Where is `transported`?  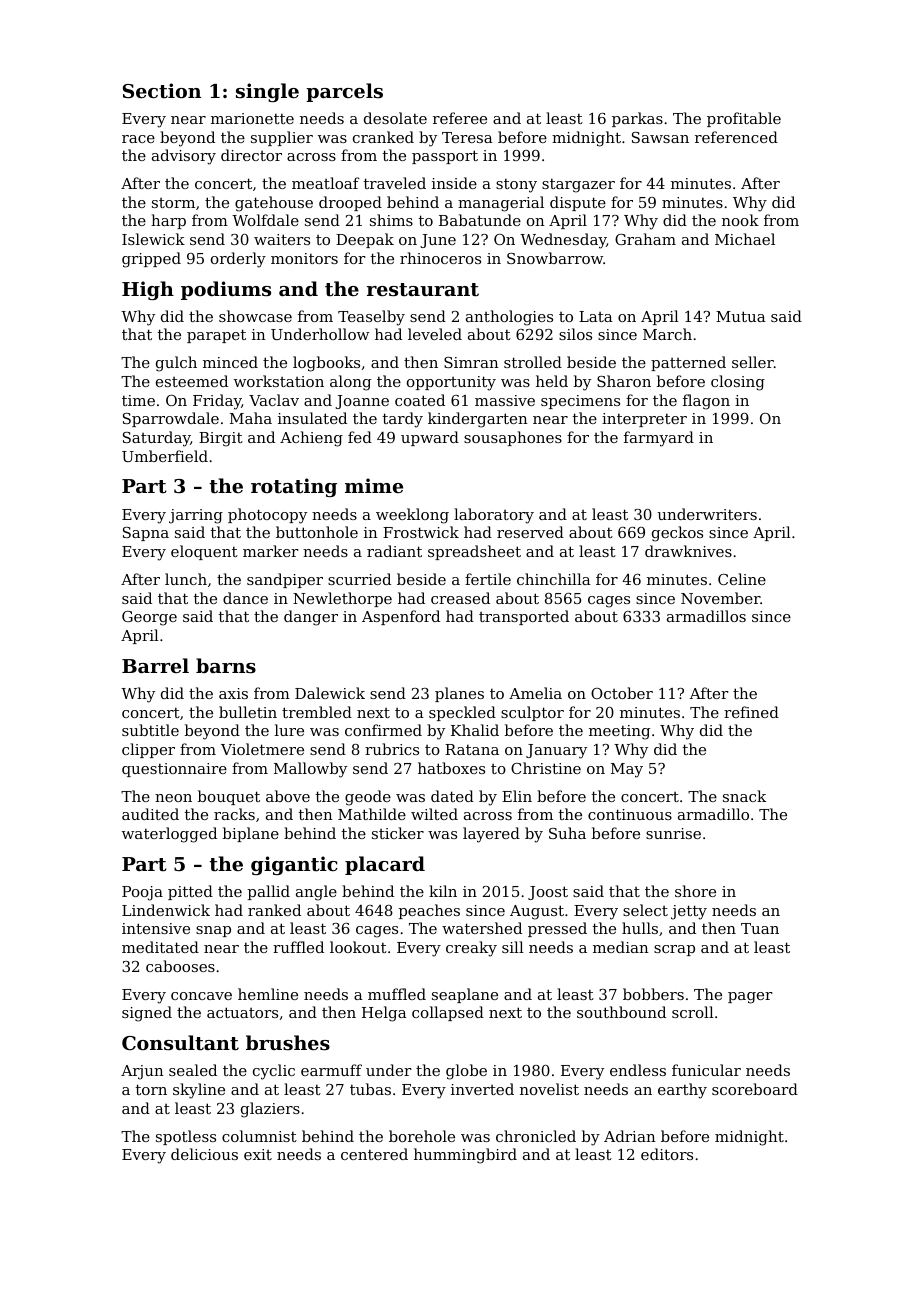 transported is located at coordinates (524, 617).
